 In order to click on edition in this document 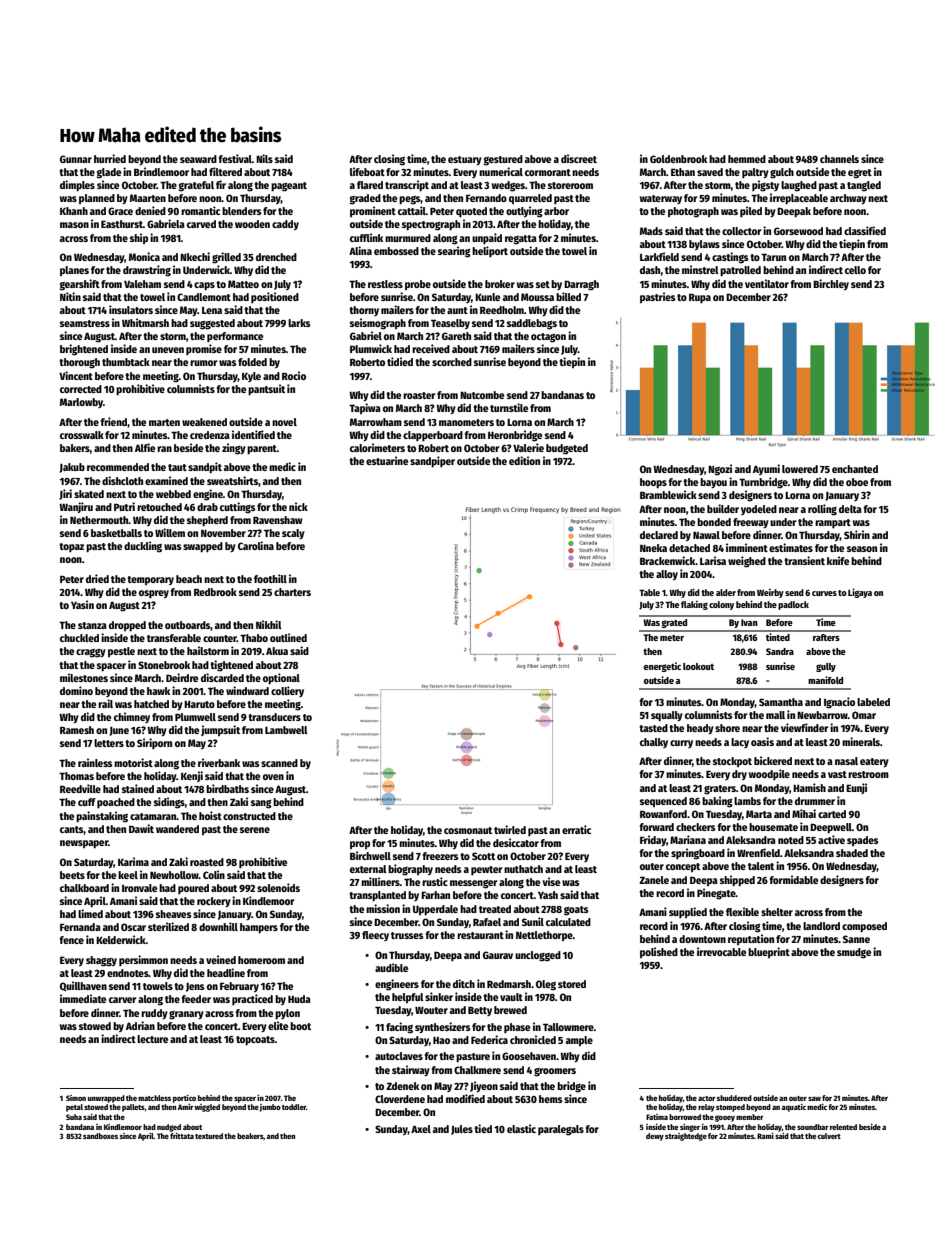, I will do `click(524, 460)`.
